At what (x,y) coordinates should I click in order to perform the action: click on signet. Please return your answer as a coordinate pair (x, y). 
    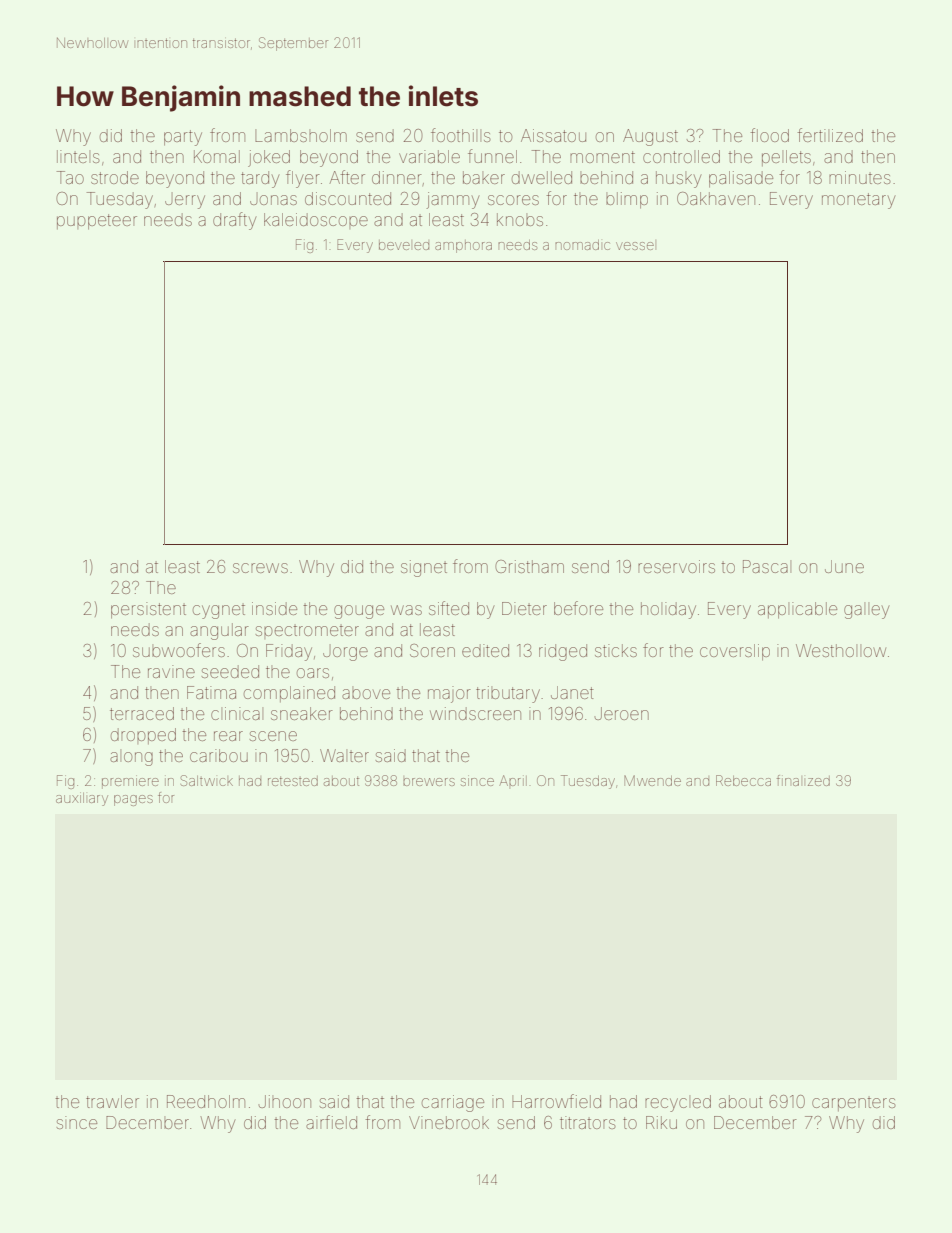
    Looking at the image, I should click on (424, 568).
